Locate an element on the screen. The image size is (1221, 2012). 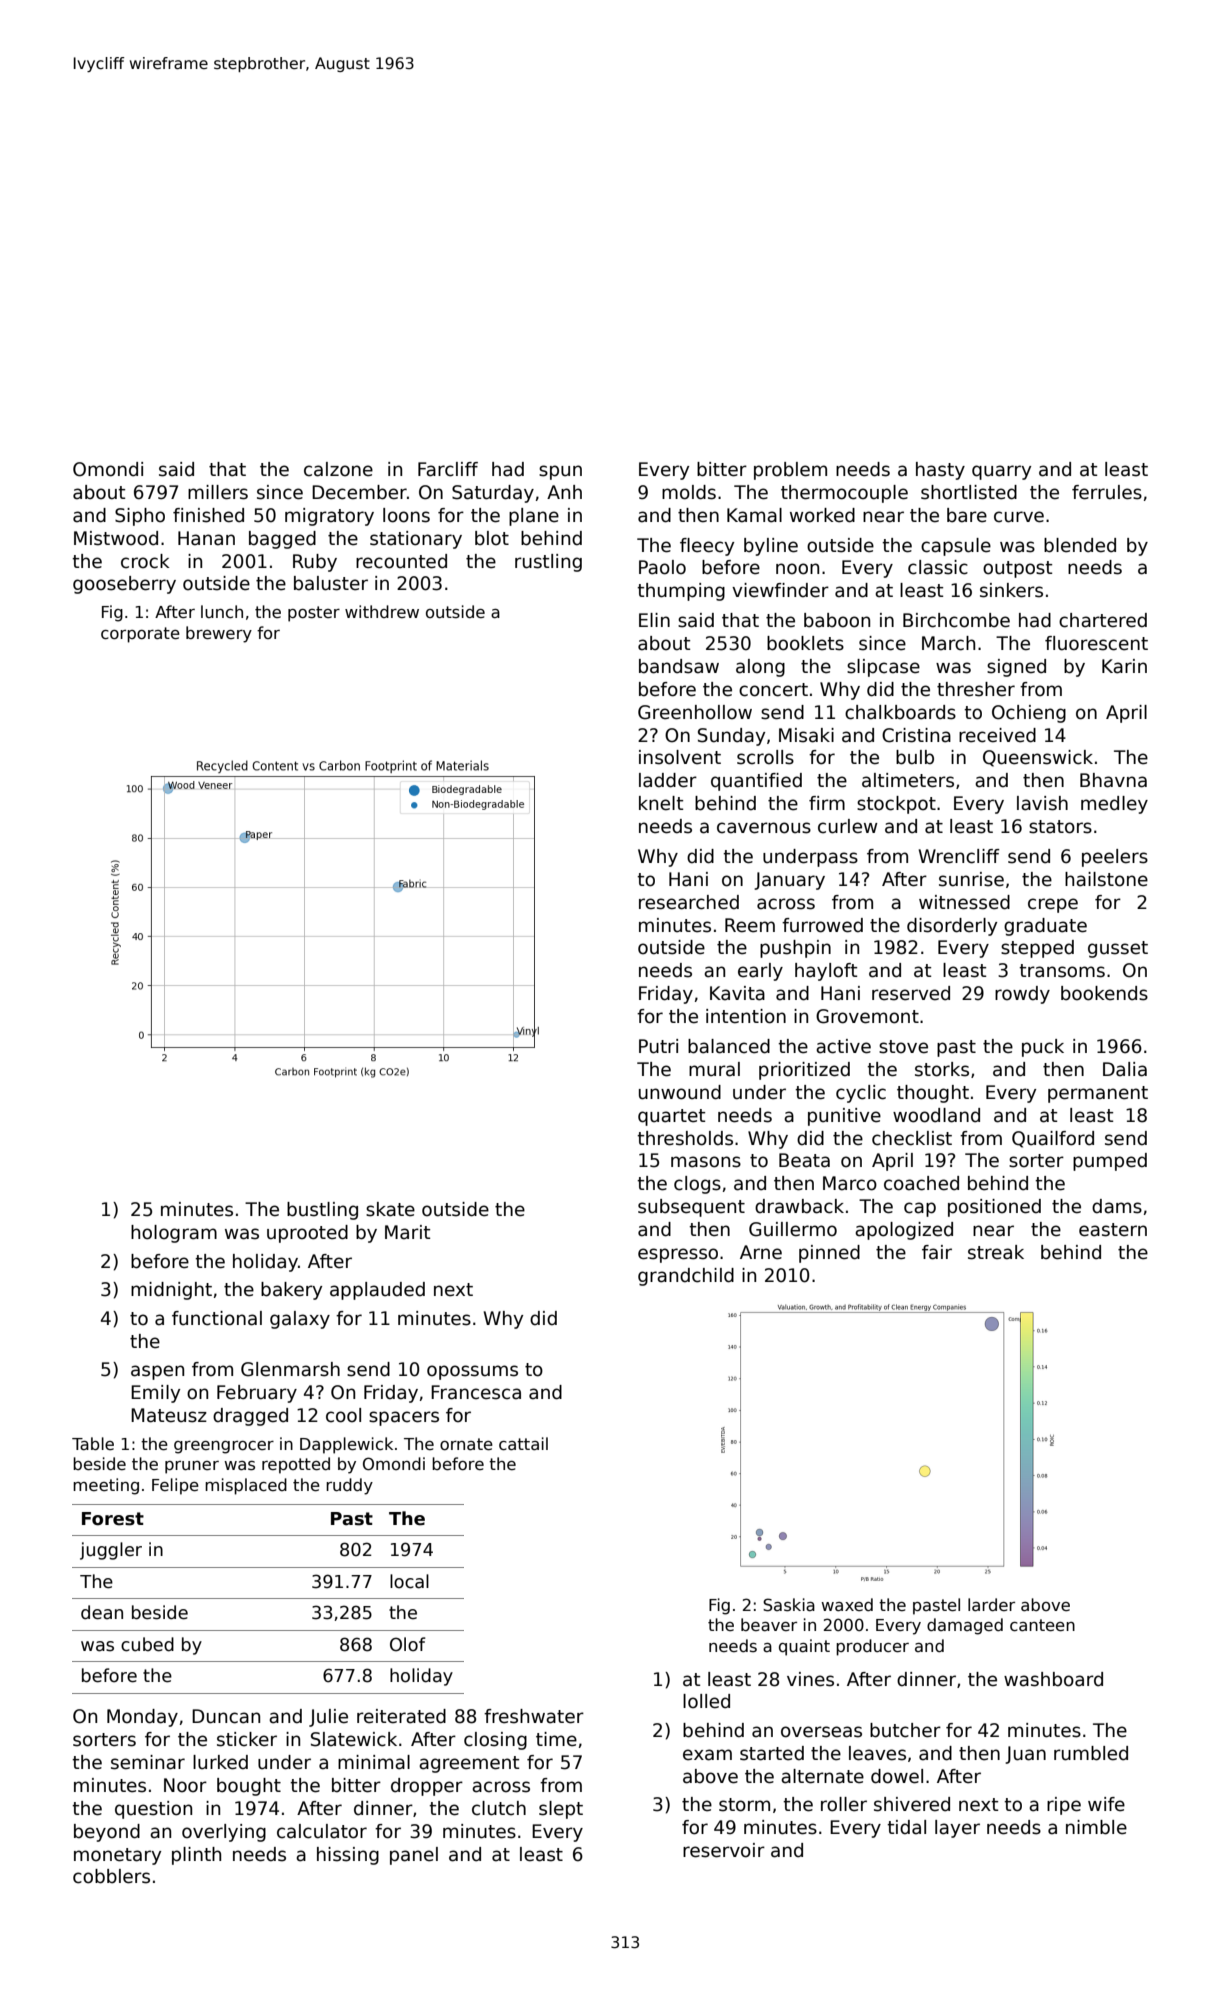
Arne is located at coordinates (761, 1252).
